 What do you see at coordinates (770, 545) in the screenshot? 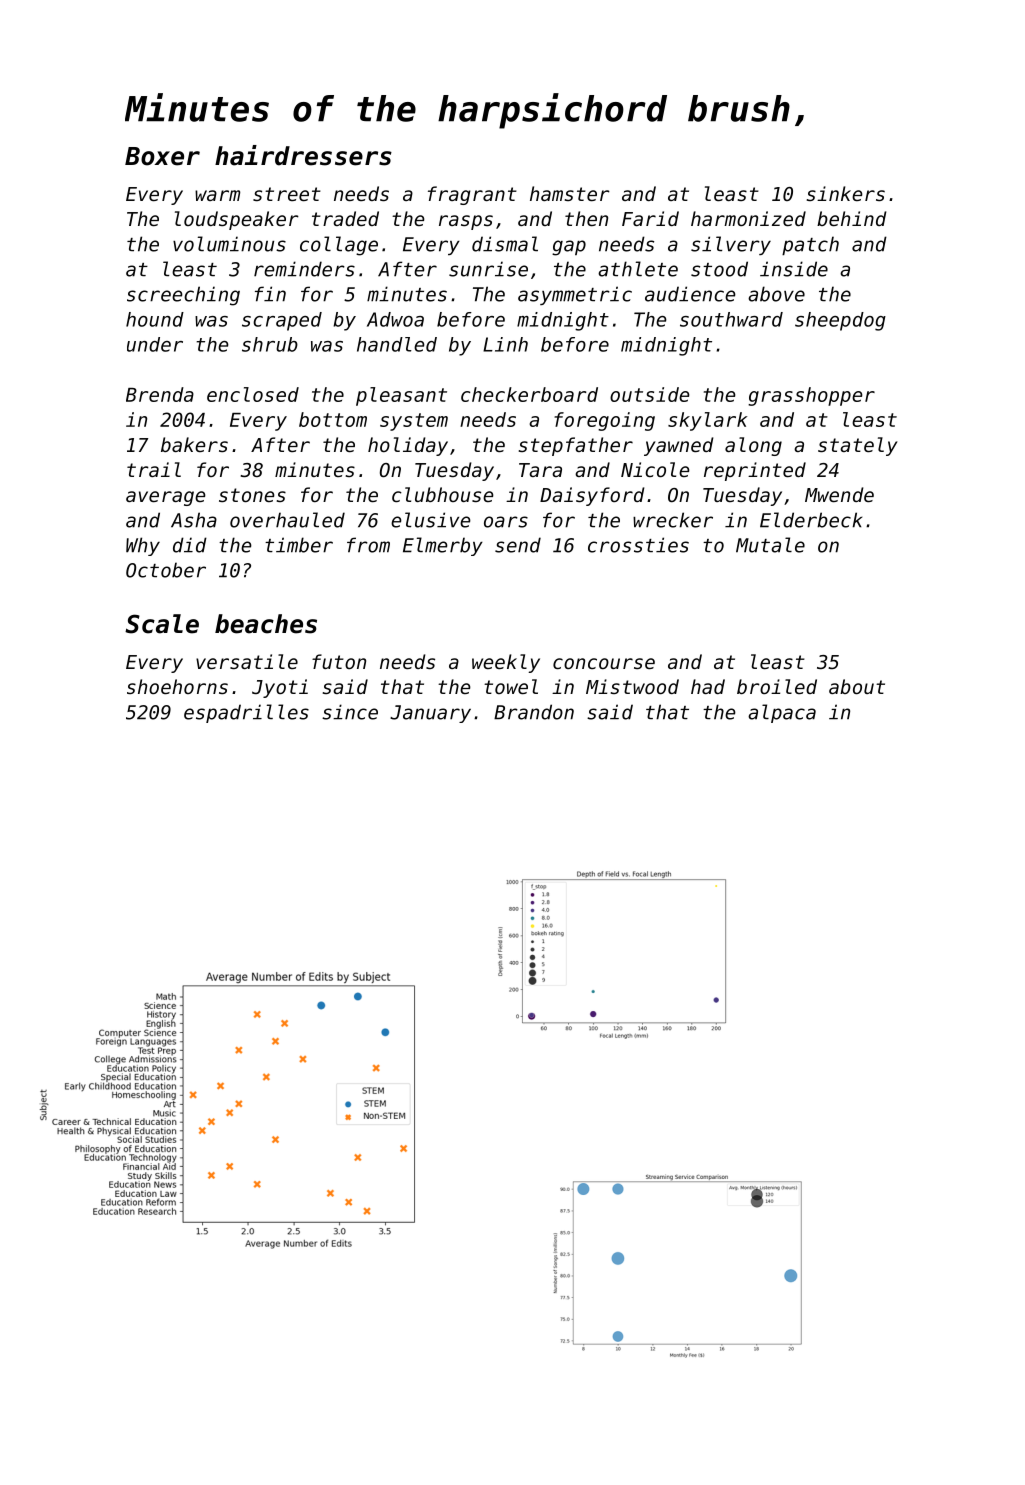
I see `Mutale` at bounding box center [770, 545].
